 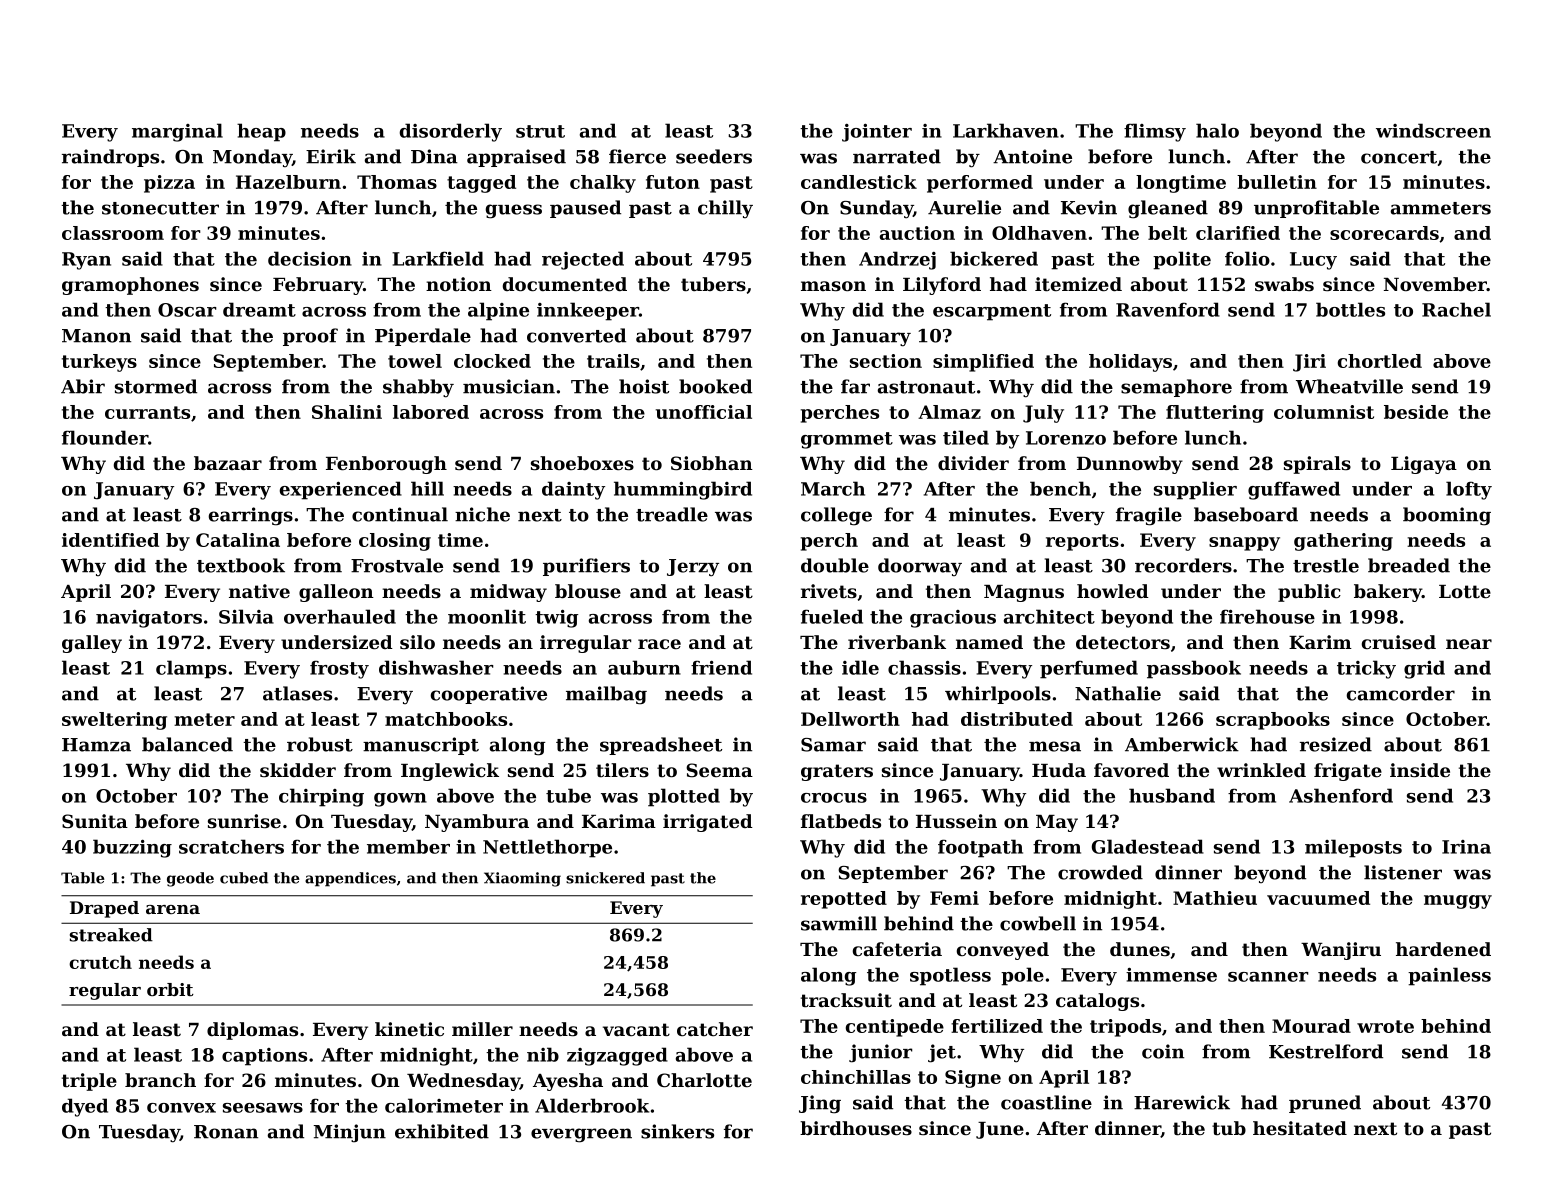 I want to click on camcorder, so click(x=1401, y=693).
